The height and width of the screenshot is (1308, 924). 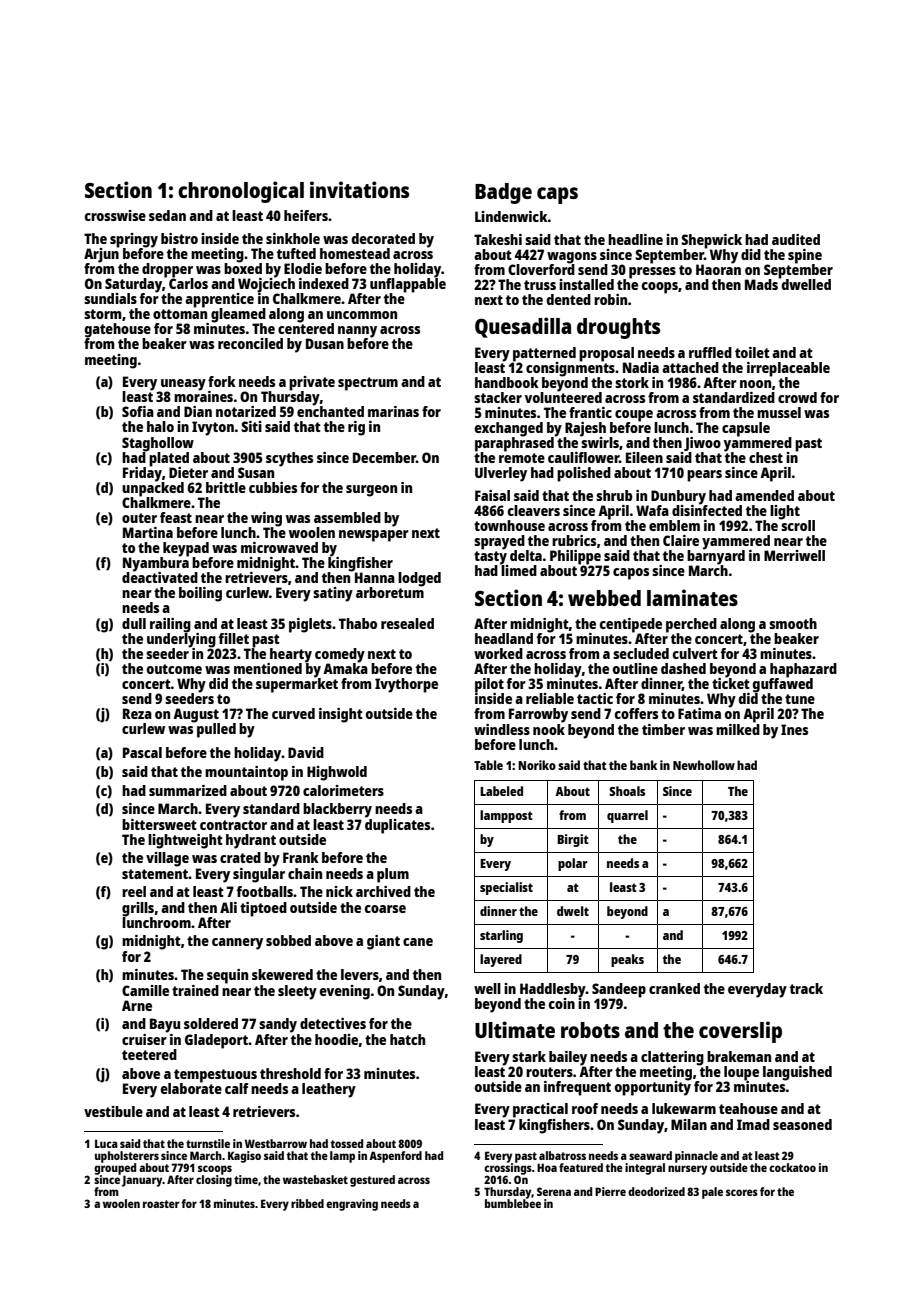 What do you see at coordinates (241, 192) in the screenshot?
I see `chronological` at bounding box center [241, 192].
